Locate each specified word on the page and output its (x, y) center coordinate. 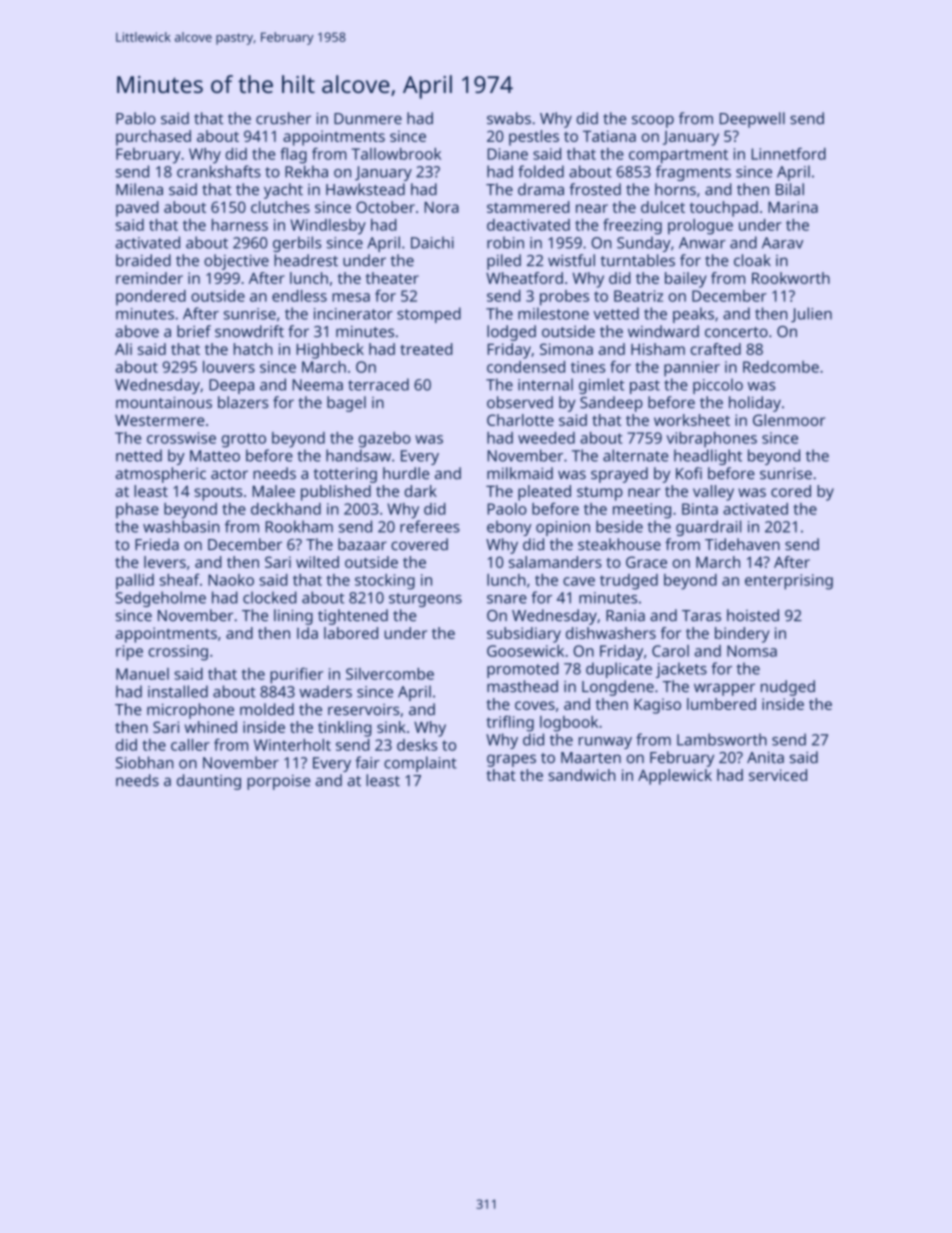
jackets (681, 670)
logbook (569, 724)
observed (520, 402)
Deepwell (752, 120)
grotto (243, 440)
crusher (283, 118)
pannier (692, 369)
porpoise (278, 782)
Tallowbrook (396, 154)
